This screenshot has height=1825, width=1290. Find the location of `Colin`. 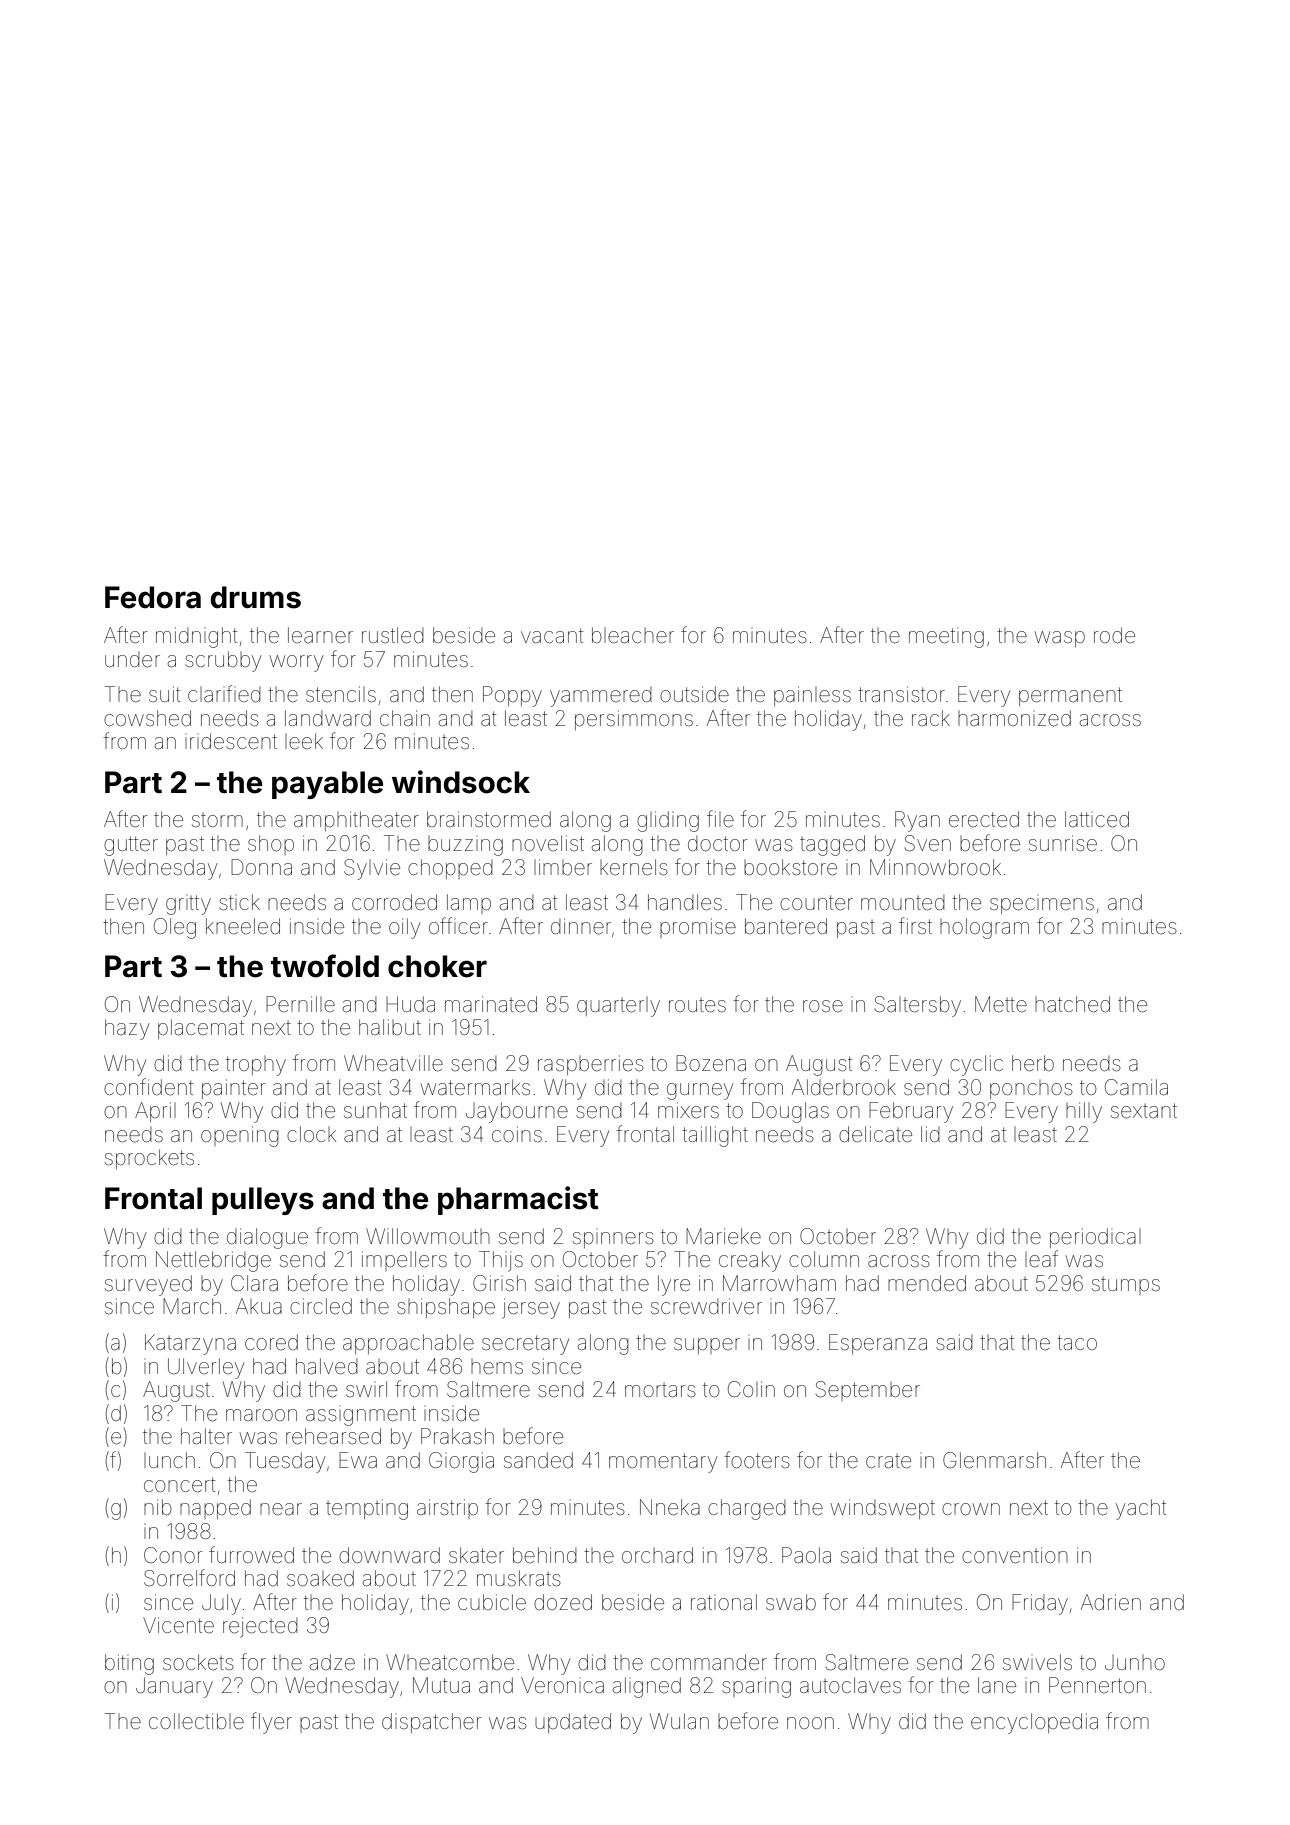

Colin is located at coordinates (751, 1389).
